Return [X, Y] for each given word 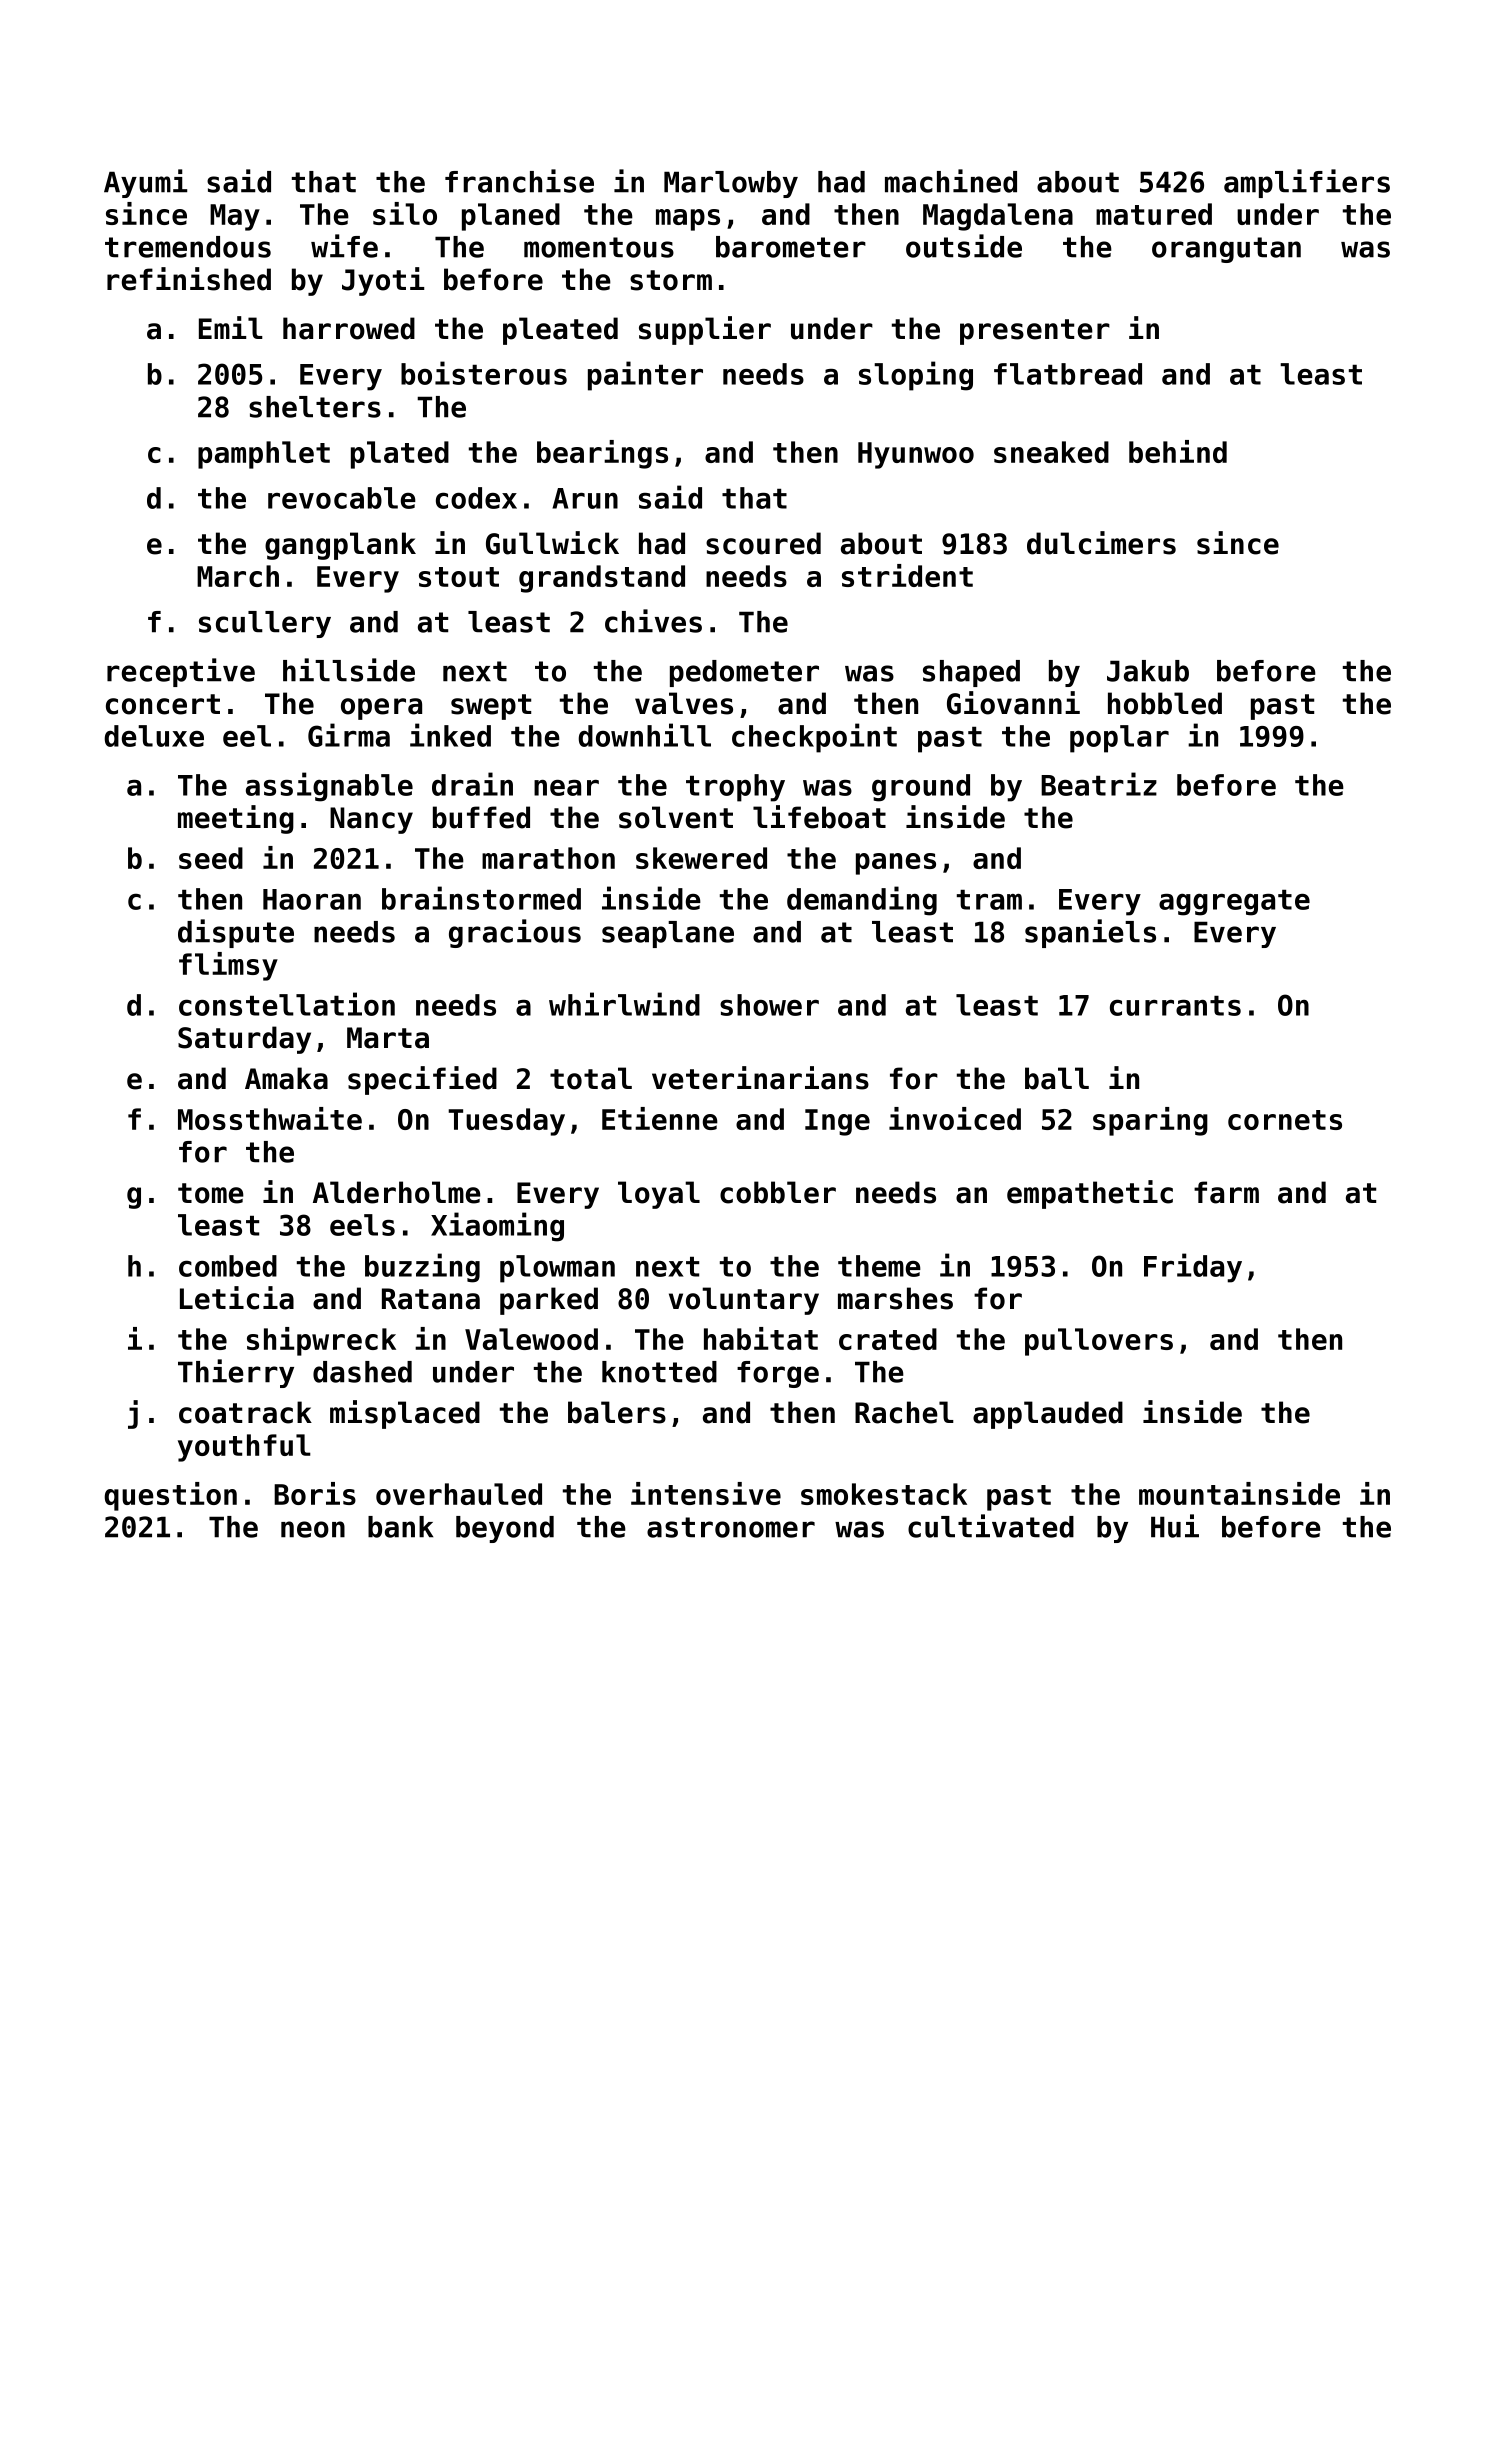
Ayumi [145, 183]
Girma [349, 735]
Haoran [312, 899]
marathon [548, 858]
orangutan [1226, 250]
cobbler [778, 1192]
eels [362, 1225]
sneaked [1051, 452]
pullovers [1099, 1342]
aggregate [1234, 903]
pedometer [744, 673]
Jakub [1148, 671]
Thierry [236, 1373]
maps [688, 220]
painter [645, 376]
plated [400, 455]
